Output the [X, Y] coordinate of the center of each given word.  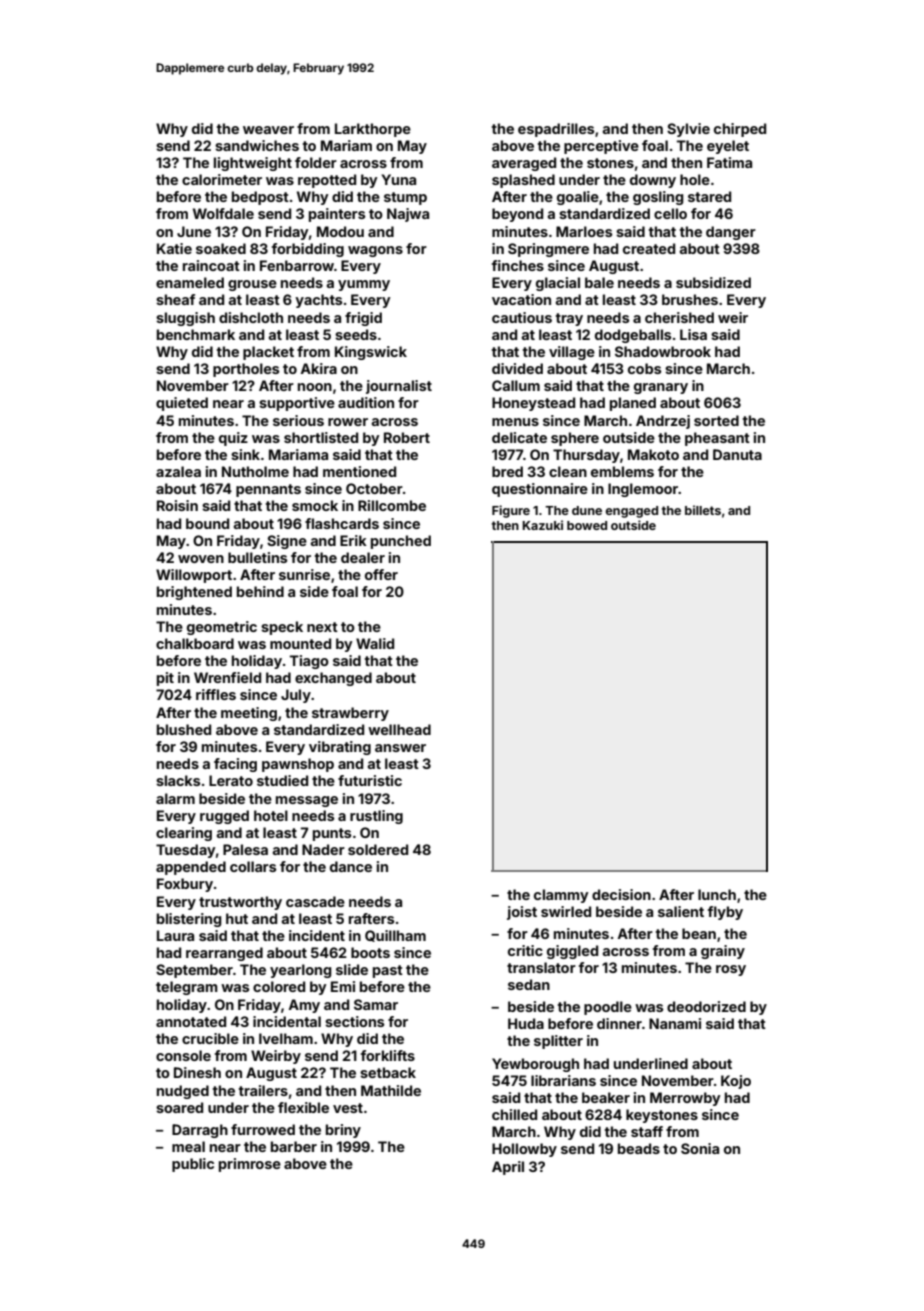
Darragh [200, 1131]
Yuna [398, 179]
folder [316, 162]
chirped [740, 130]
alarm [175, 798]
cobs [644, 368]
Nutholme [255, 471]
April [508, 1168]
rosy [731, 970]
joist [522, 913]
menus [515, 422]
